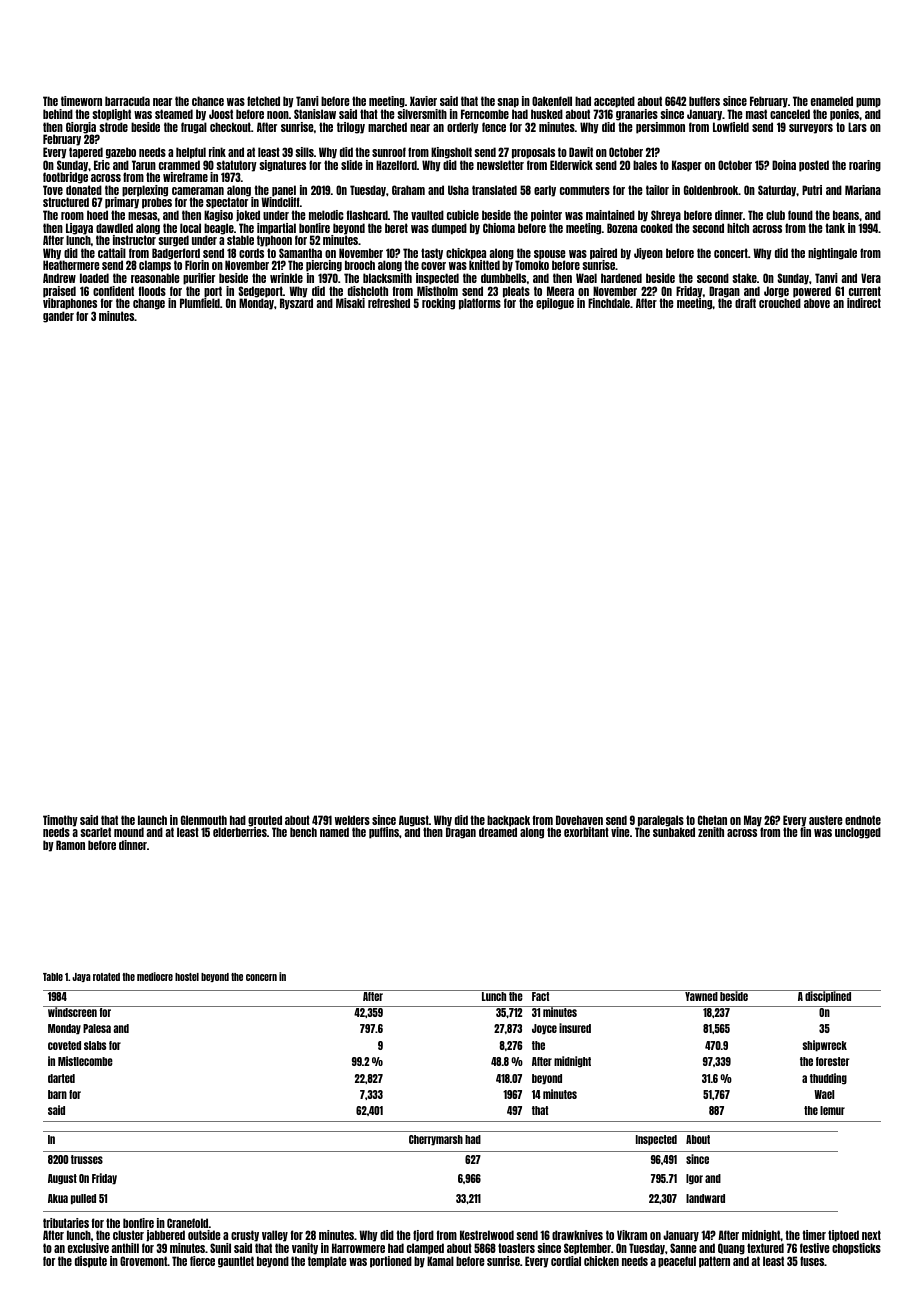  I want to click on indirect, so click(864, 303).
